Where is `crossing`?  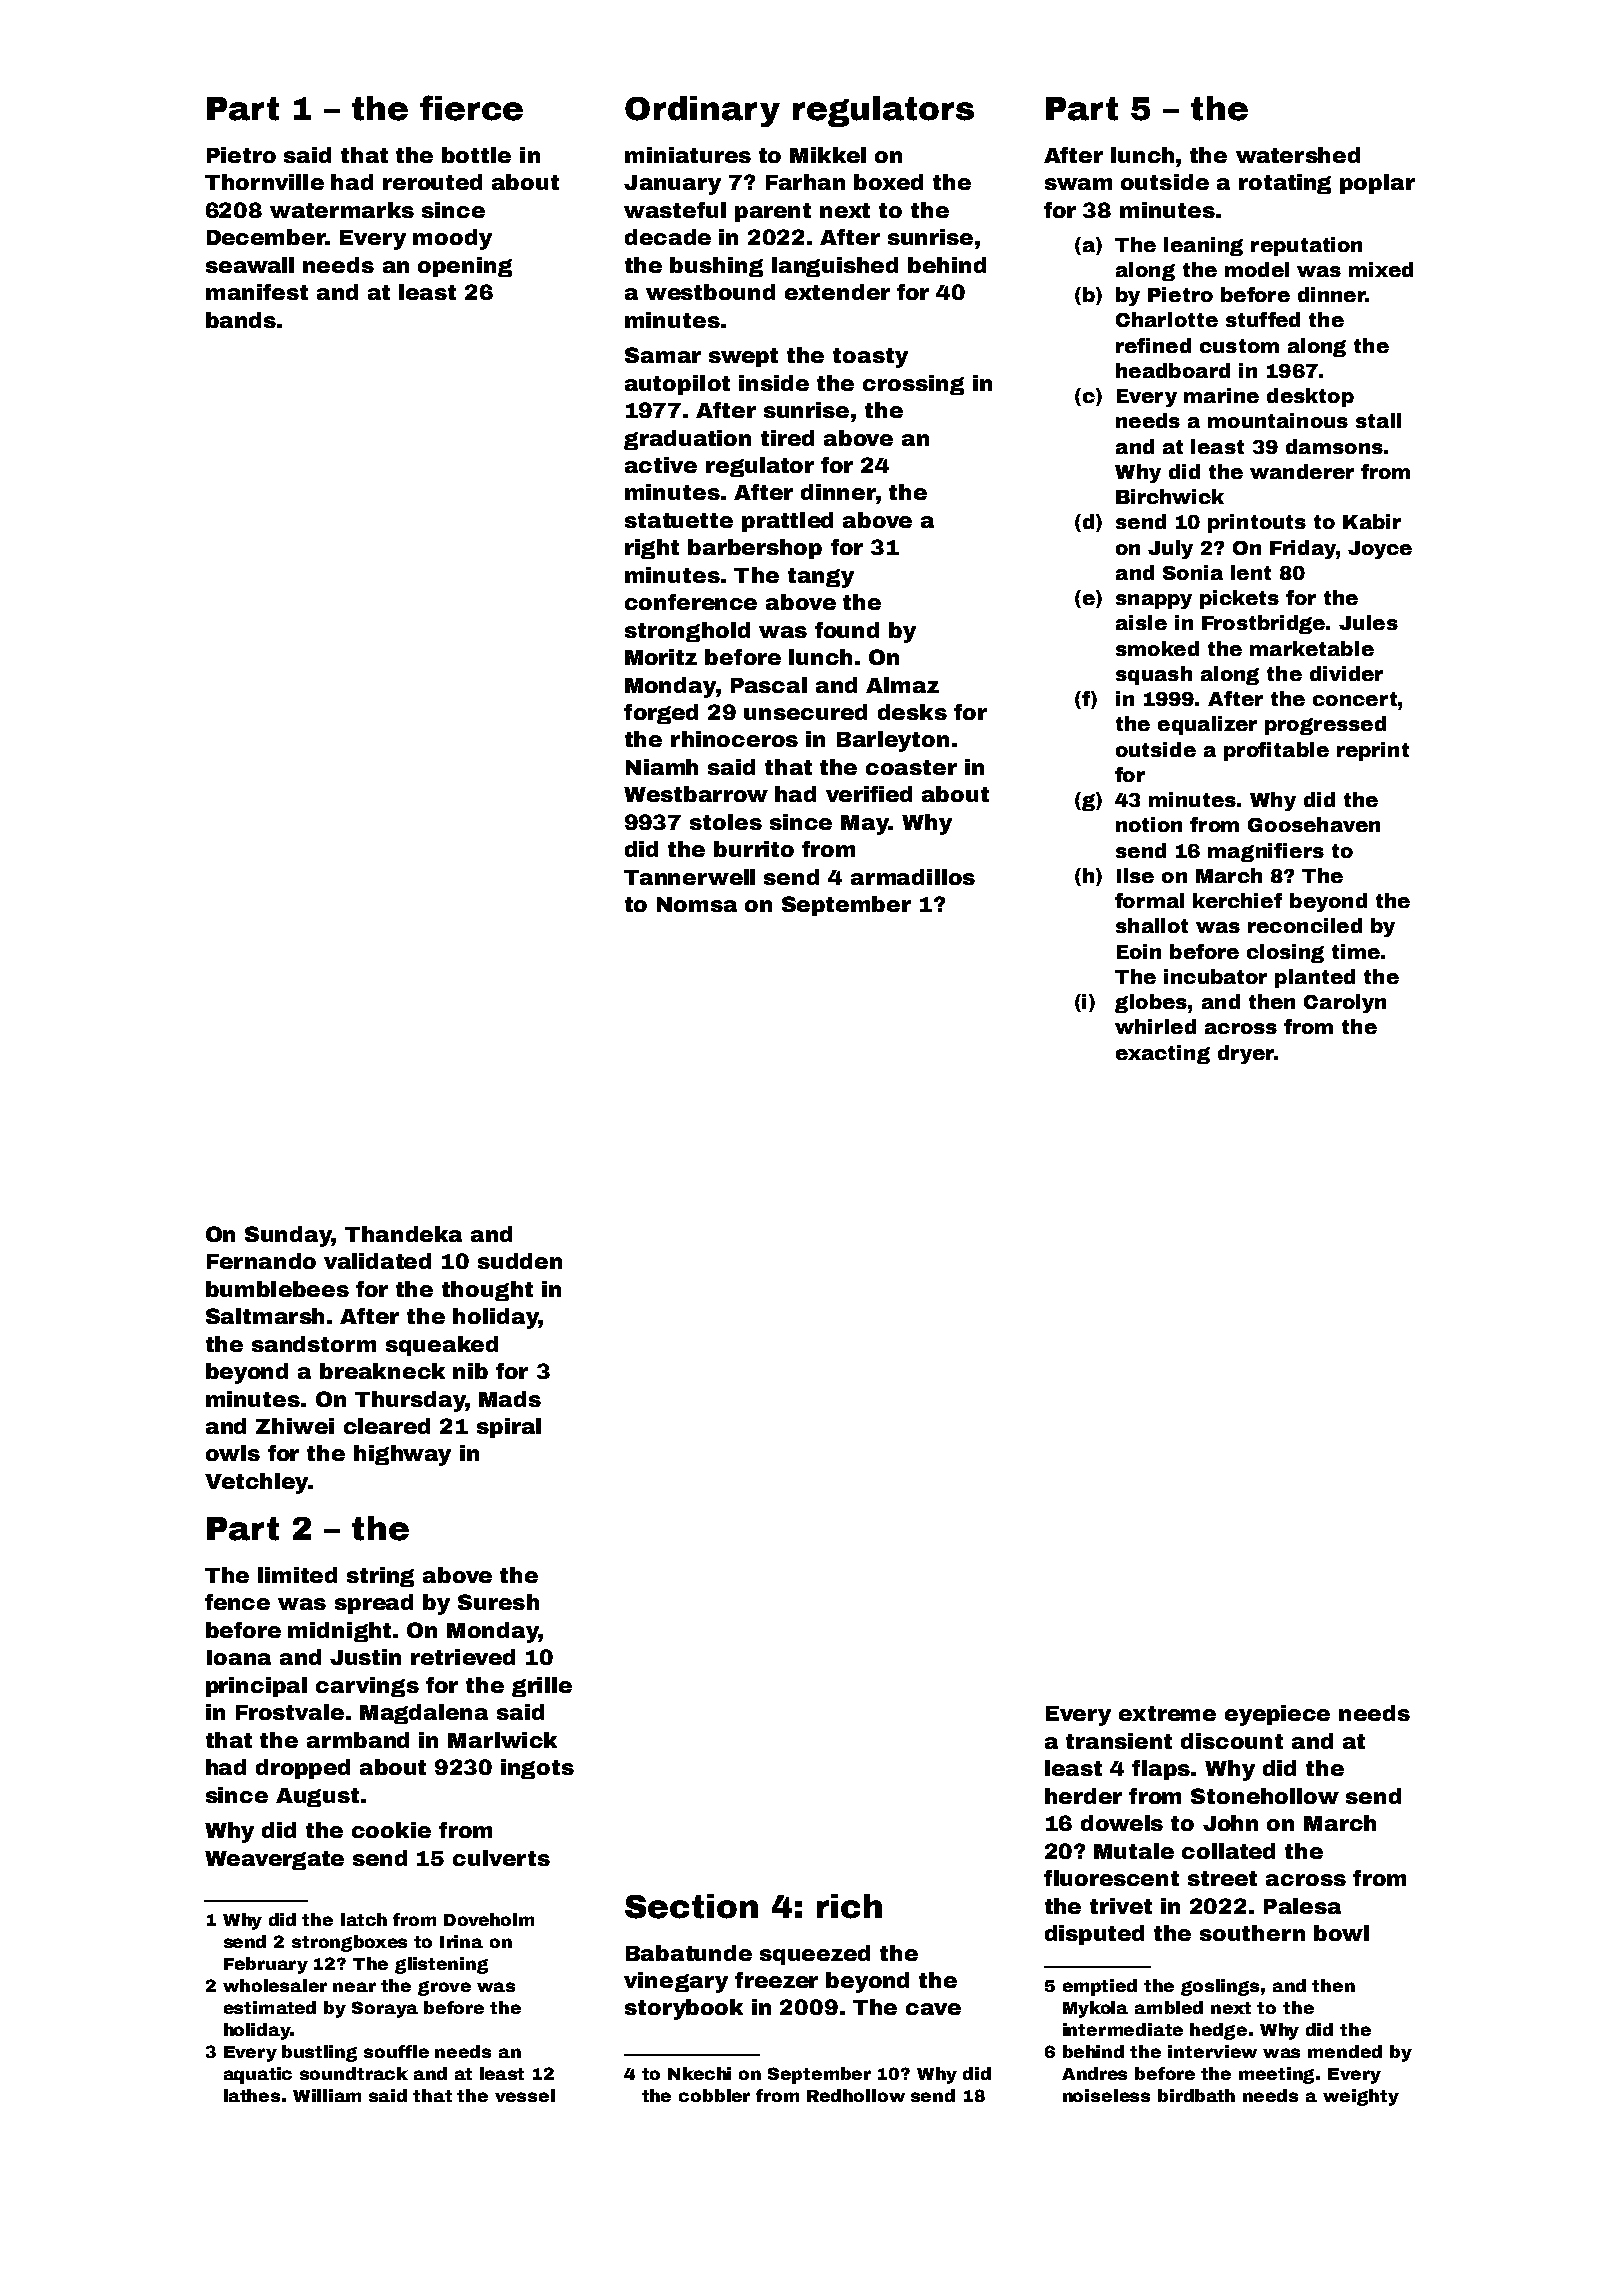 crossing is located at coordinates (913, 385).
